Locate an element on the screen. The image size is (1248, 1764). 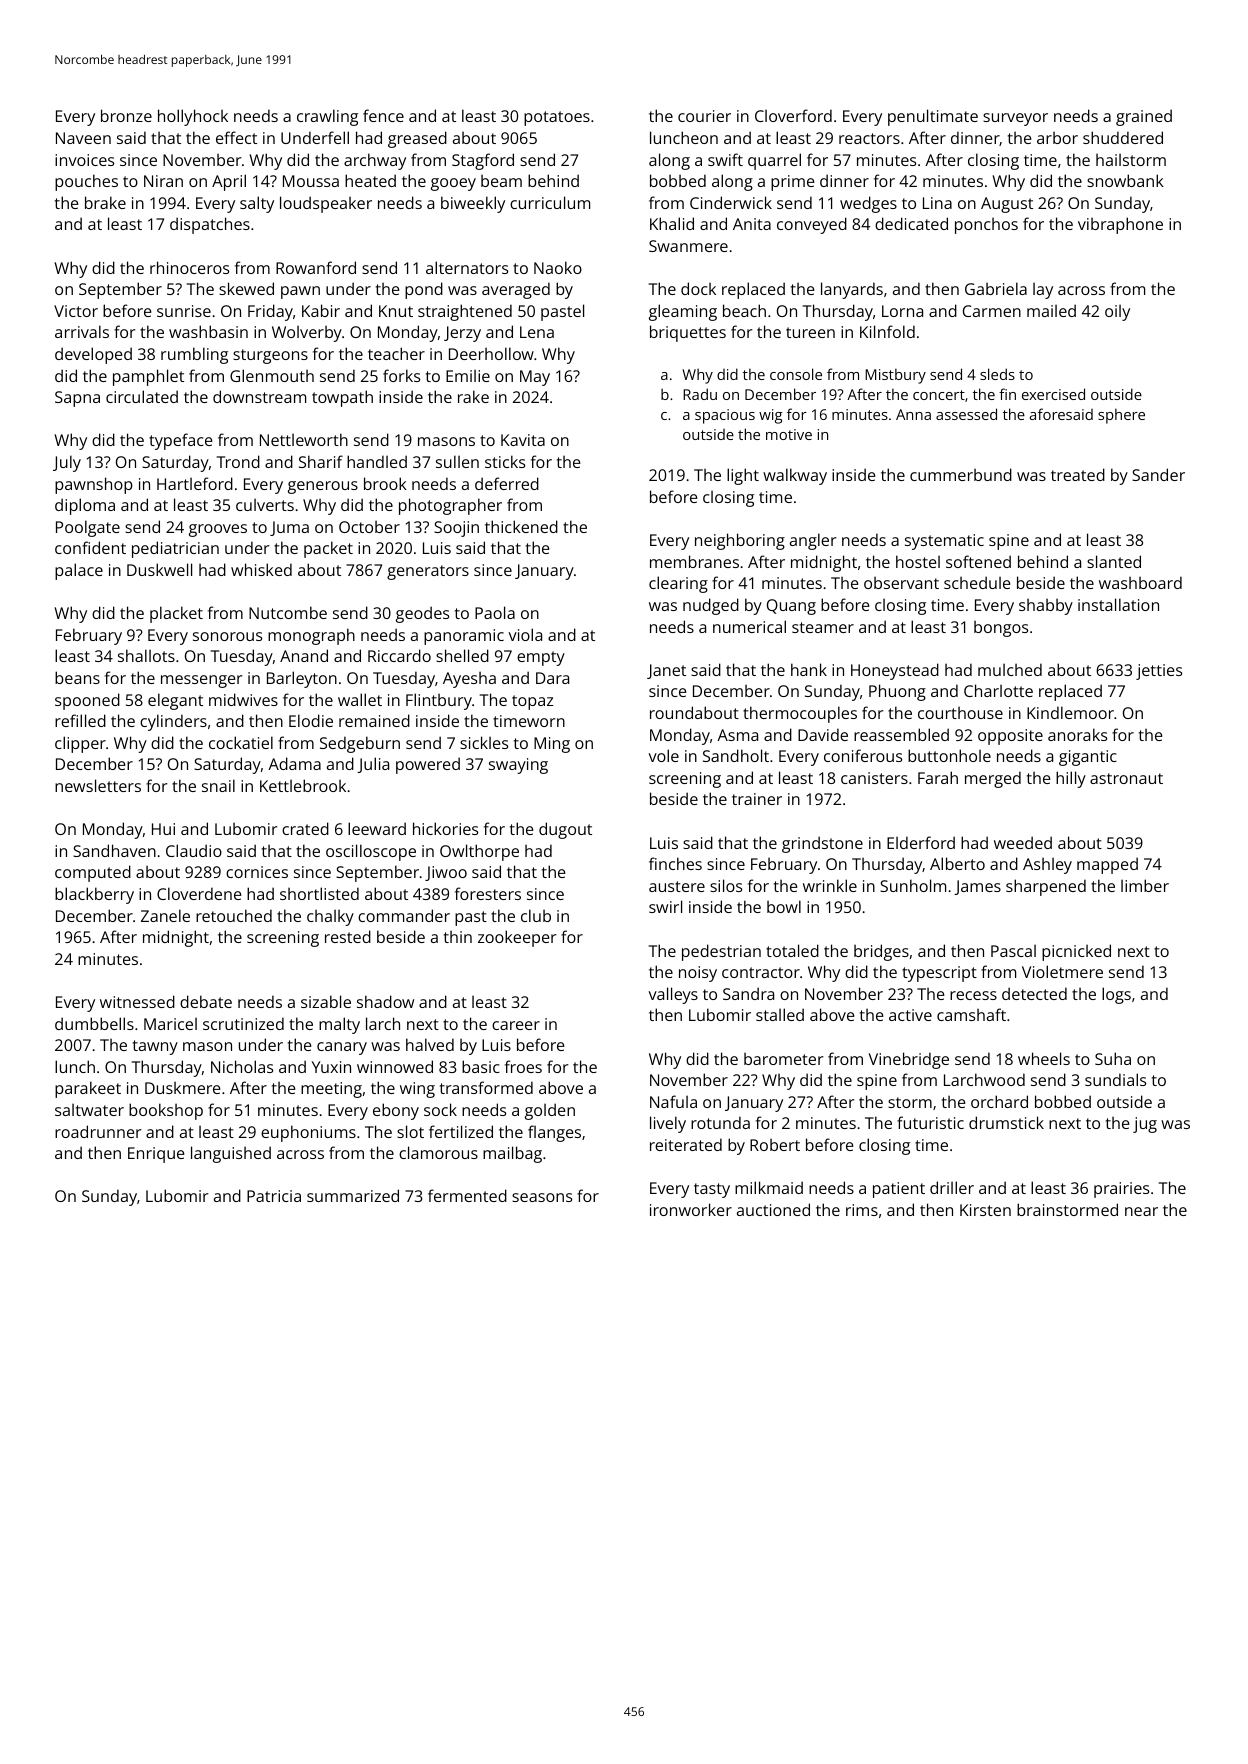
grained is located at coordinates (1144, 117).
